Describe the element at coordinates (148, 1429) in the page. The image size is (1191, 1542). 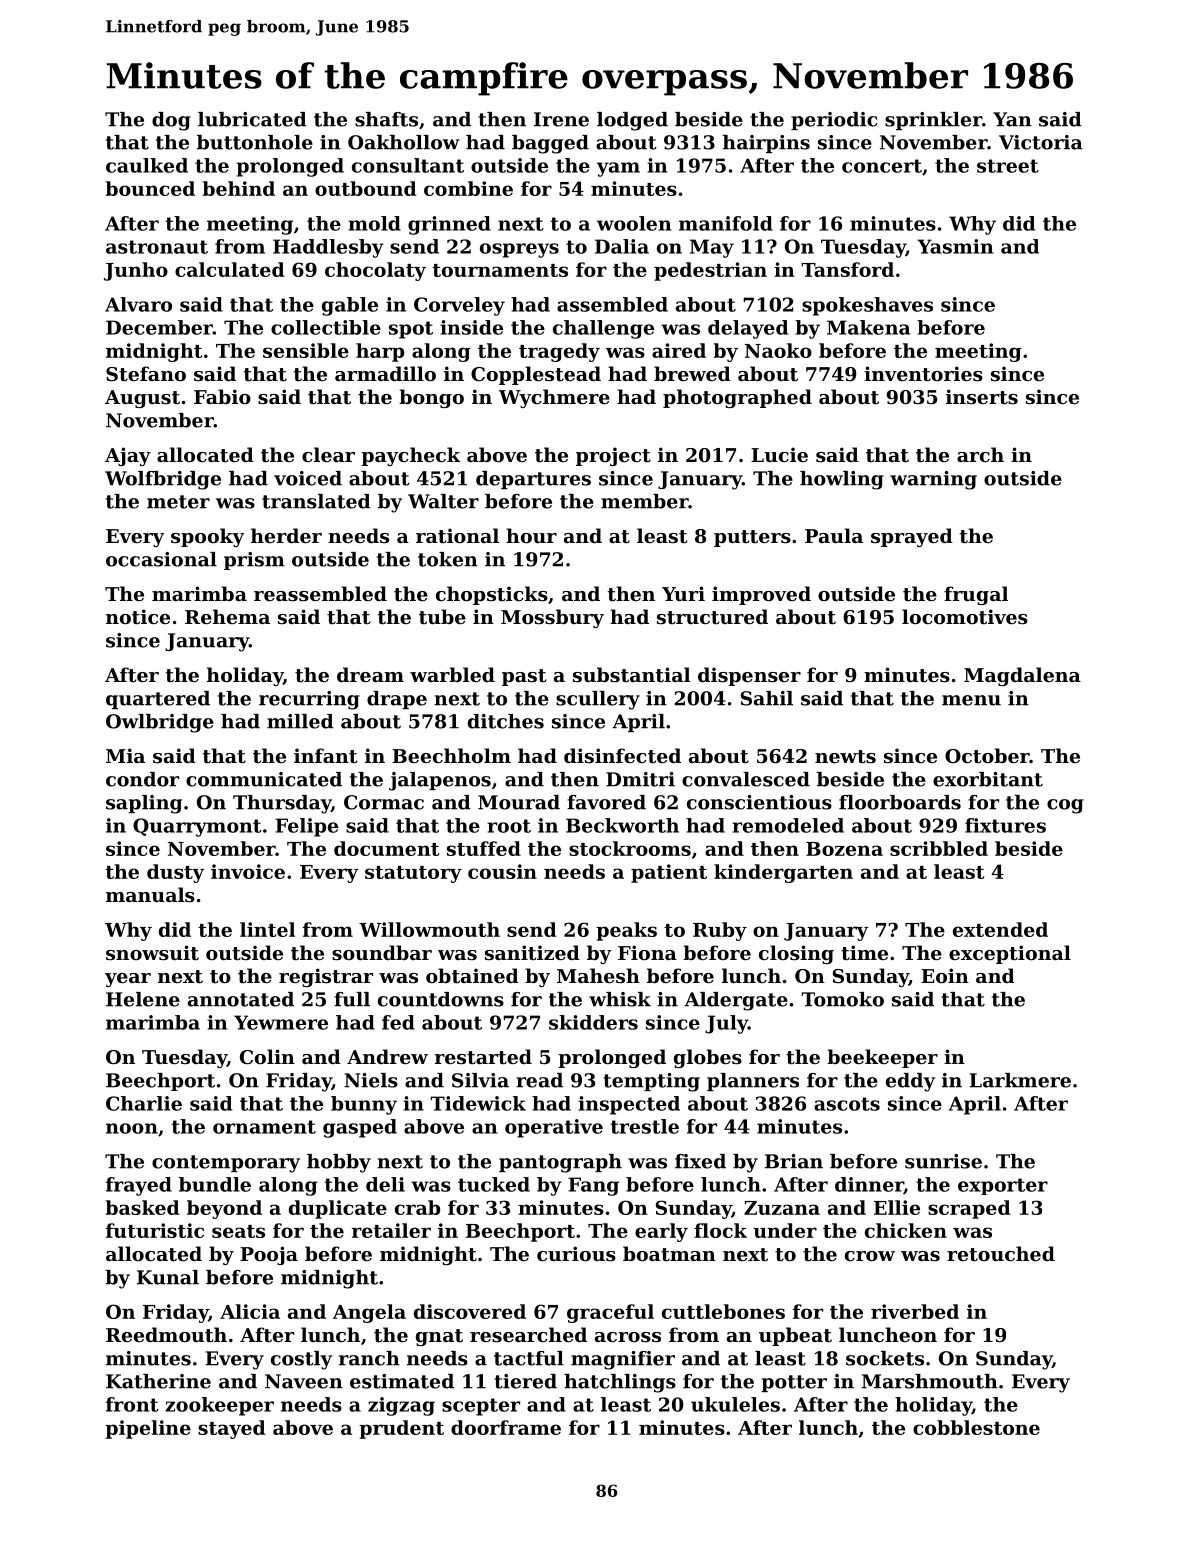
I see `pipeline` at that location.
